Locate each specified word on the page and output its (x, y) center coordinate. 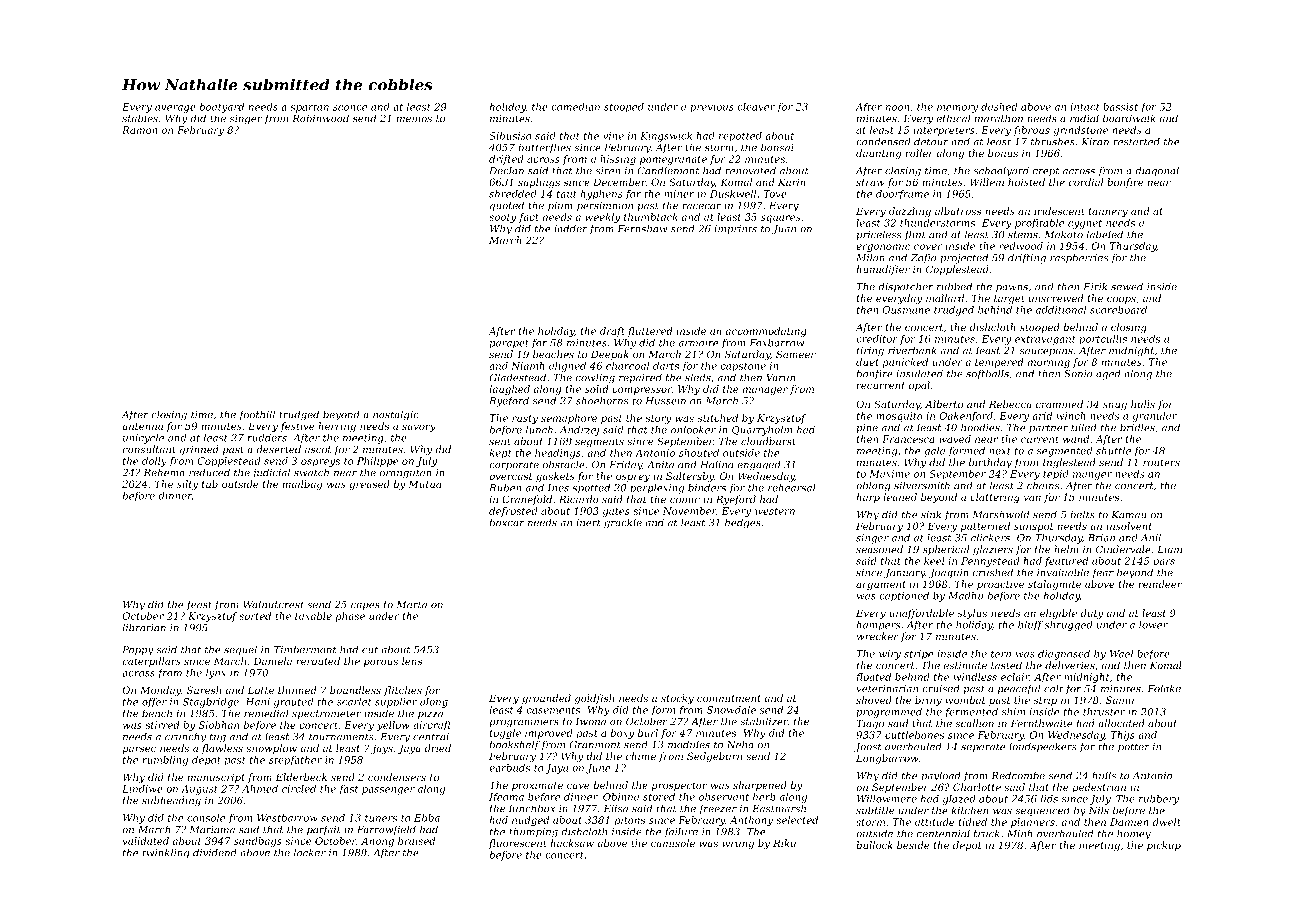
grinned (199, 450)
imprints (736, 229)
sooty (502, 218)
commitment (729, 698)
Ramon (140, 130)
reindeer (1160, 584)
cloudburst (768, 441)
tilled (1084, 427)
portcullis (1103, 340)
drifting (1027, 259)
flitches (403, 691)
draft (612, 332)
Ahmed (260, 789)
